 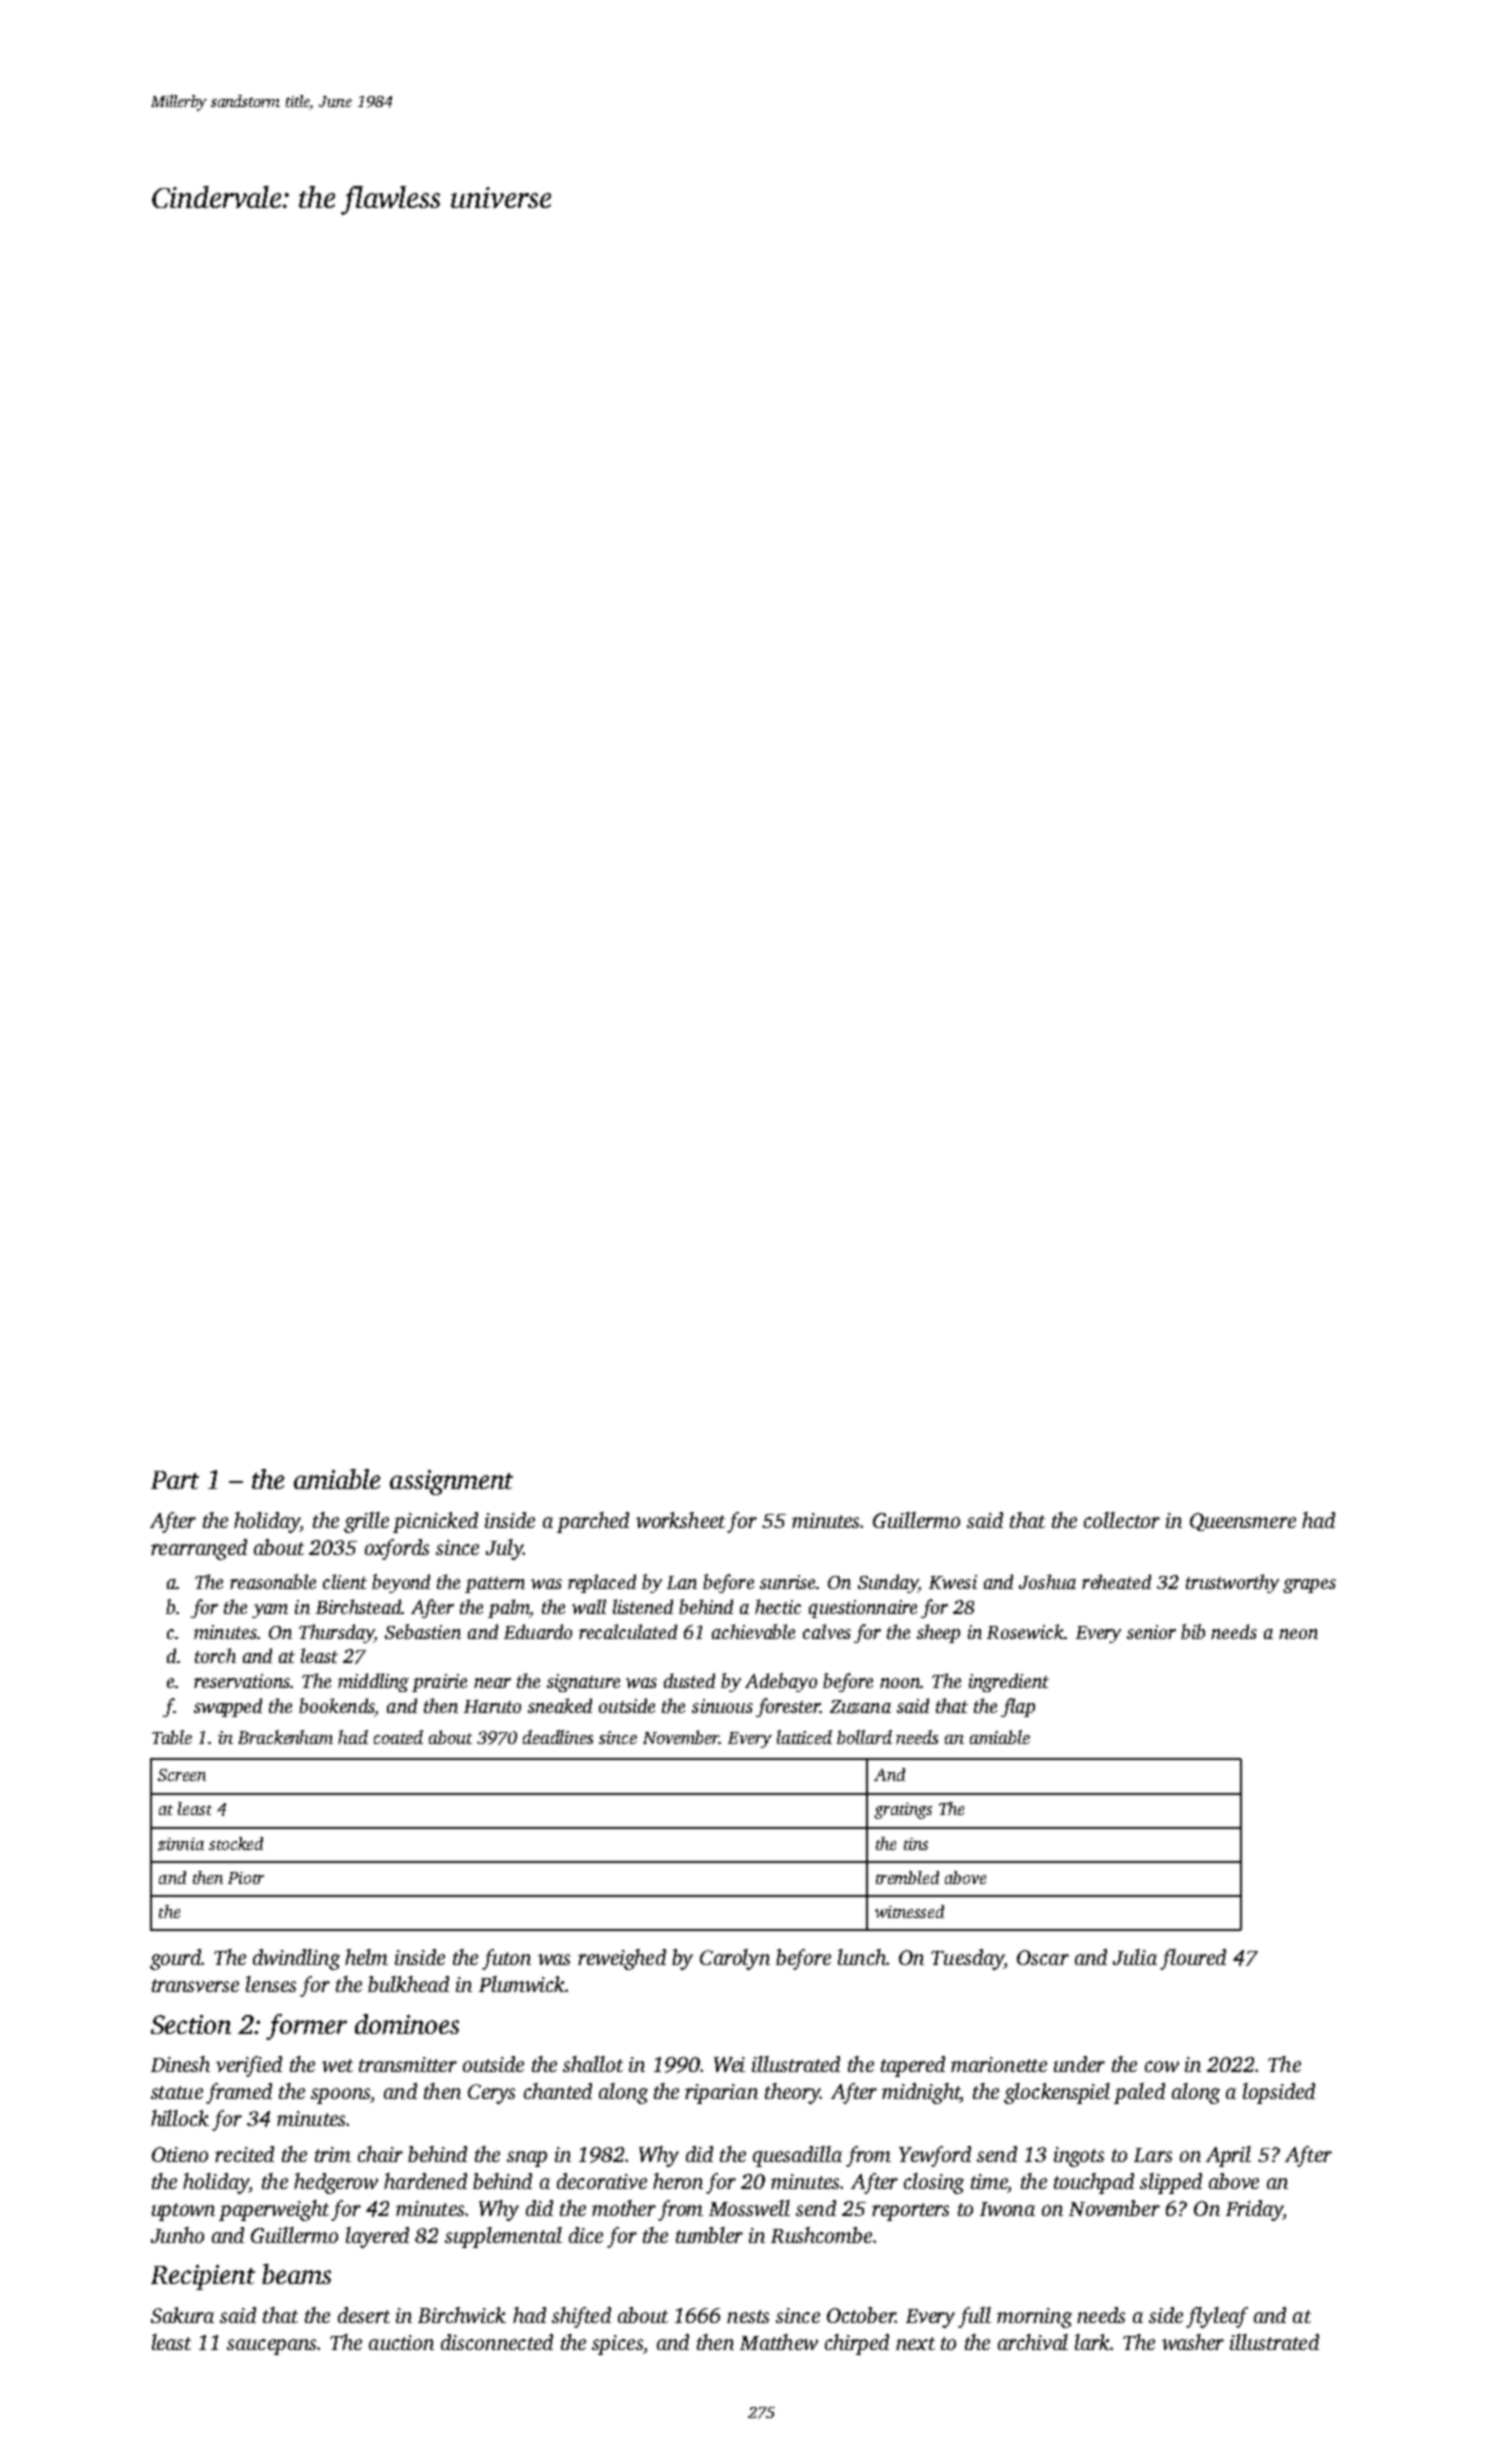 I want to click on Section, so click(x=191, y=2024).
